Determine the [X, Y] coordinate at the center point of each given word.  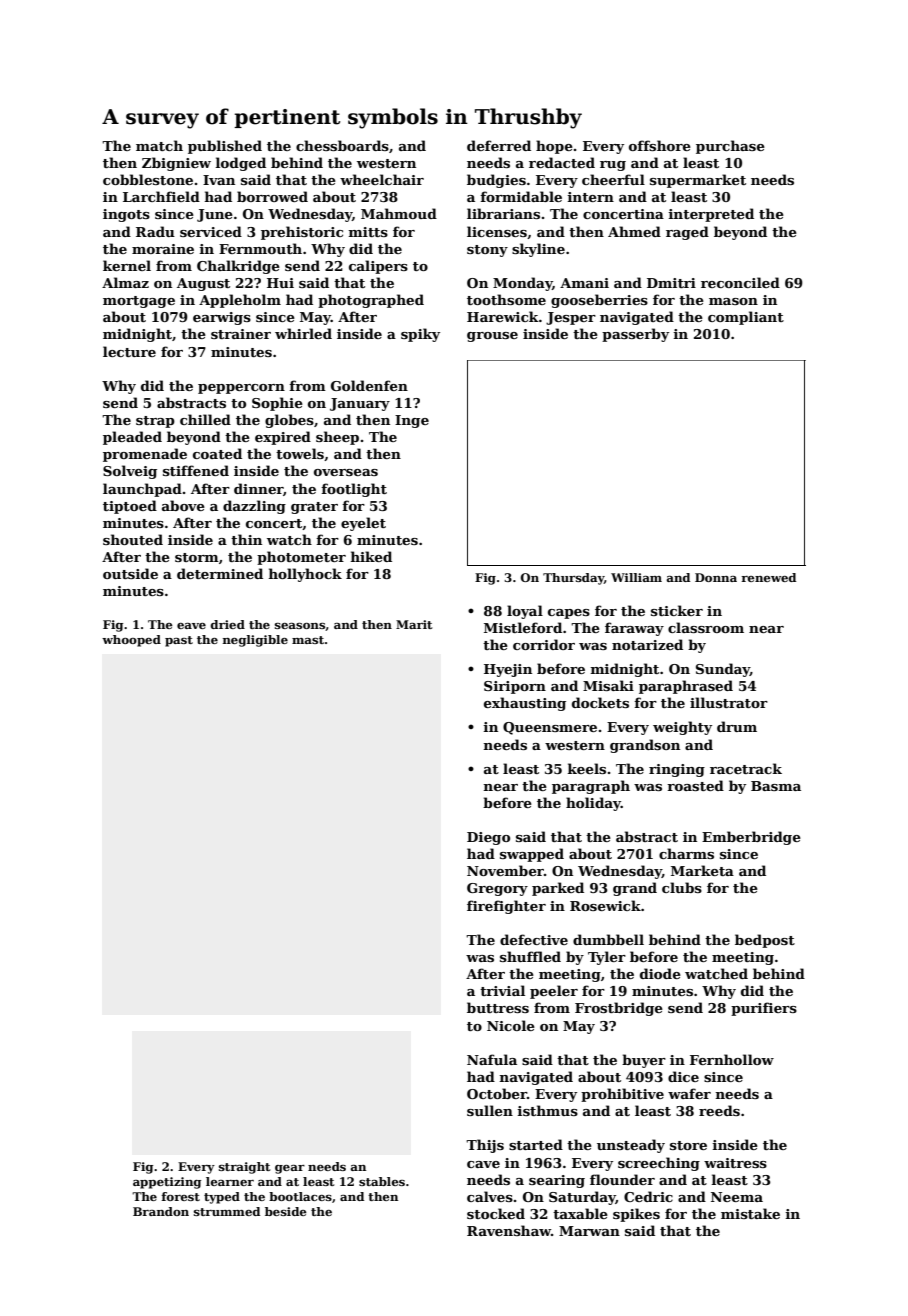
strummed [227, 1211]
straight [244, 1168]
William [636, 577]
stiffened [196, 470]
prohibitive [622, 1095]
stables [382, 1181]
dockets [600, 702]
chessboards [342, 145]
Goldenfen [369, 385]
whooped [131, 641]
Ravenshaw [509, 1230]
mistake [750, 1213]
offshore [660, 145]
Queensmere [550, 728]
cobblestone [148, 179]
